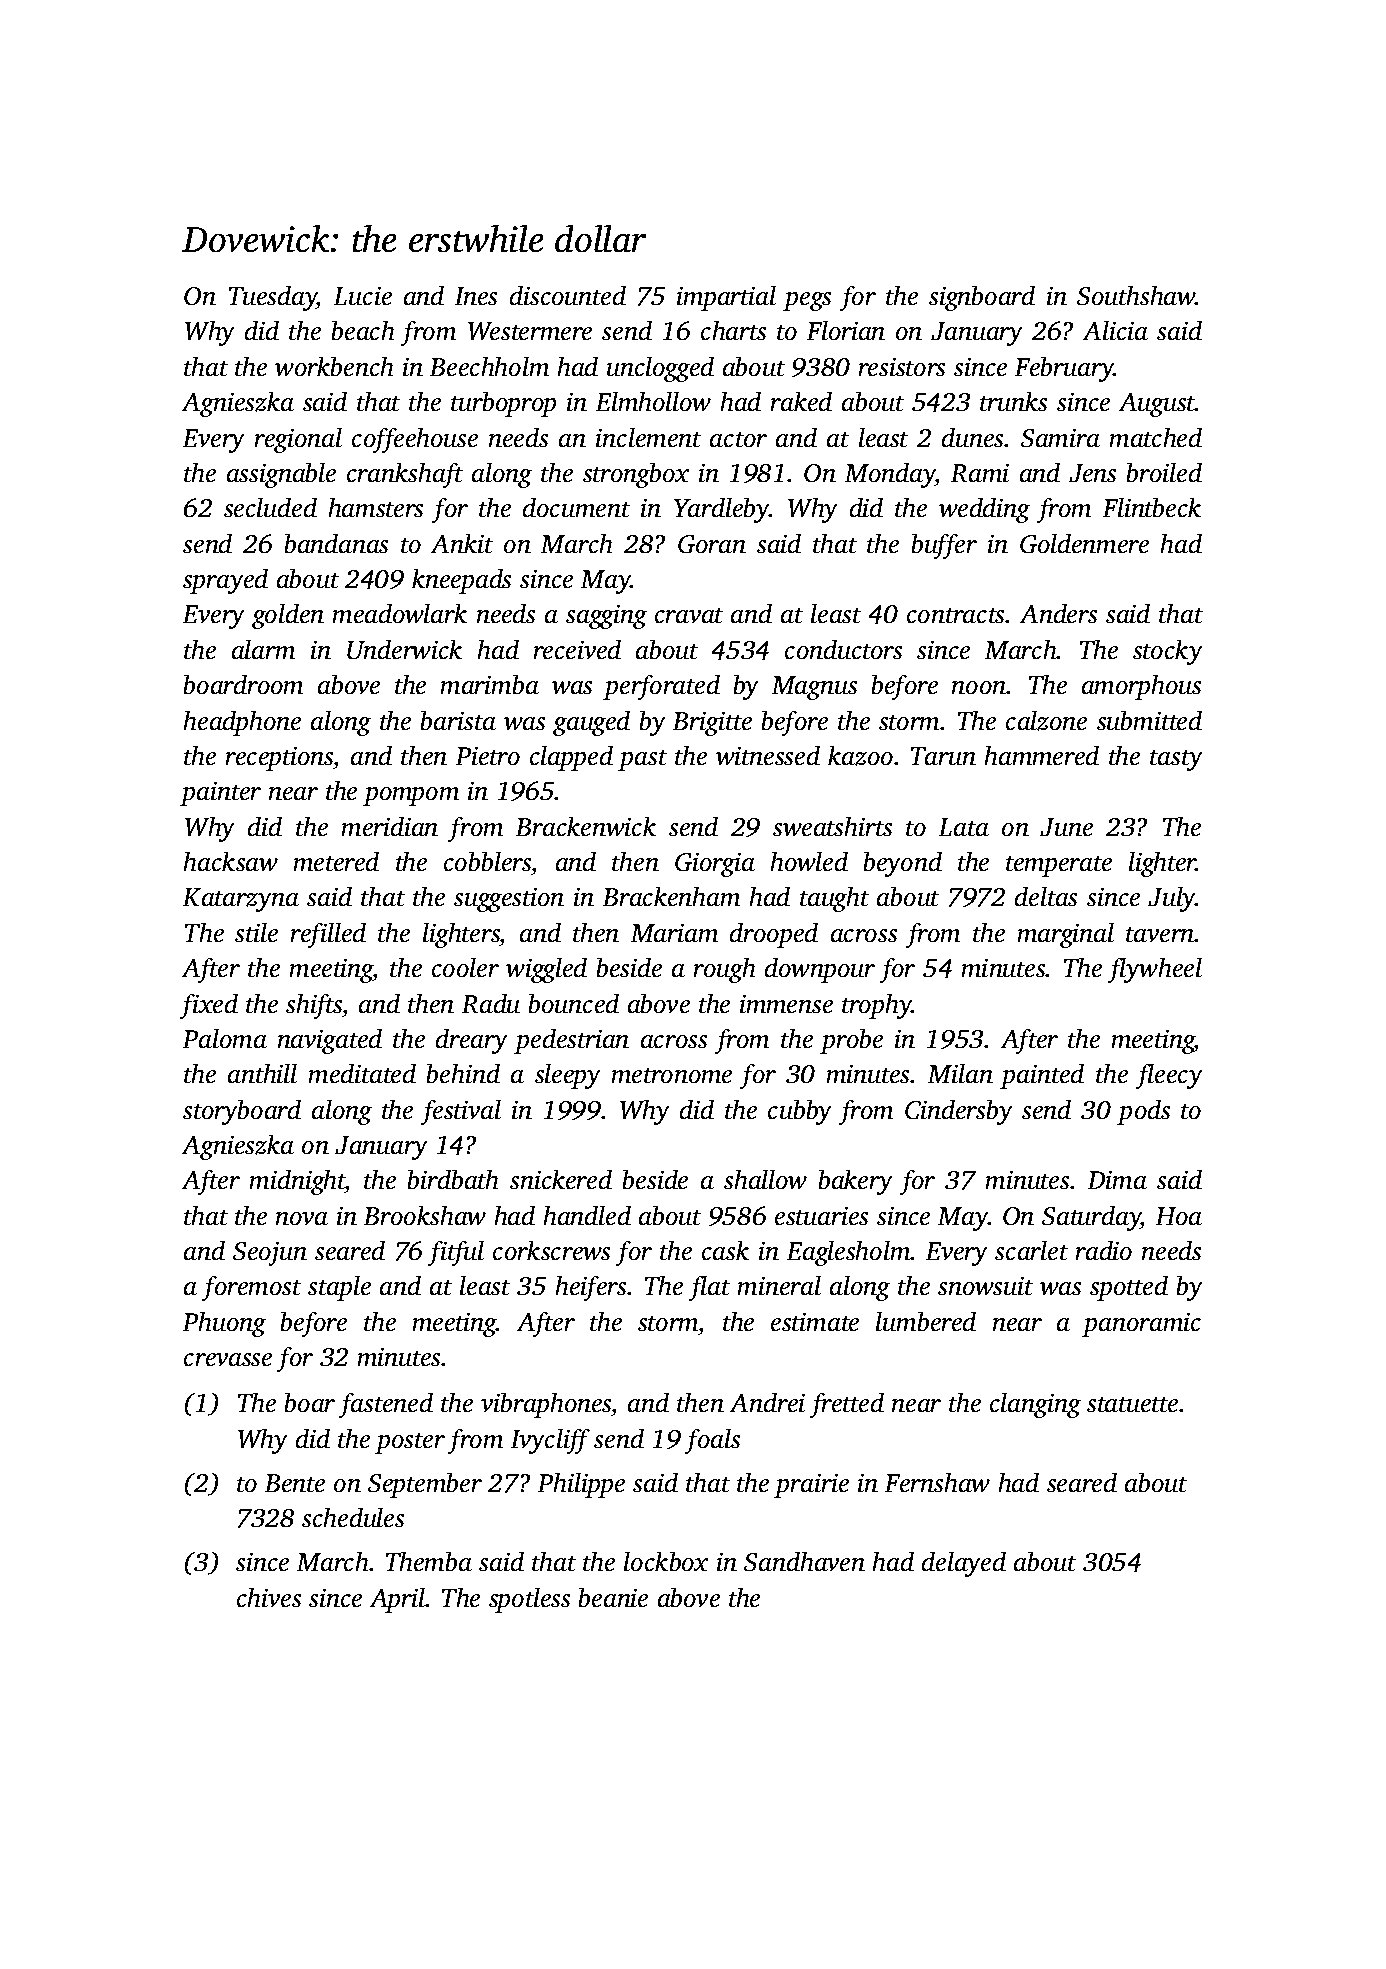 The image size is (1386, 1969). Describe the element at coordinates (220, 794) in the page. I see `painter` at that location.
